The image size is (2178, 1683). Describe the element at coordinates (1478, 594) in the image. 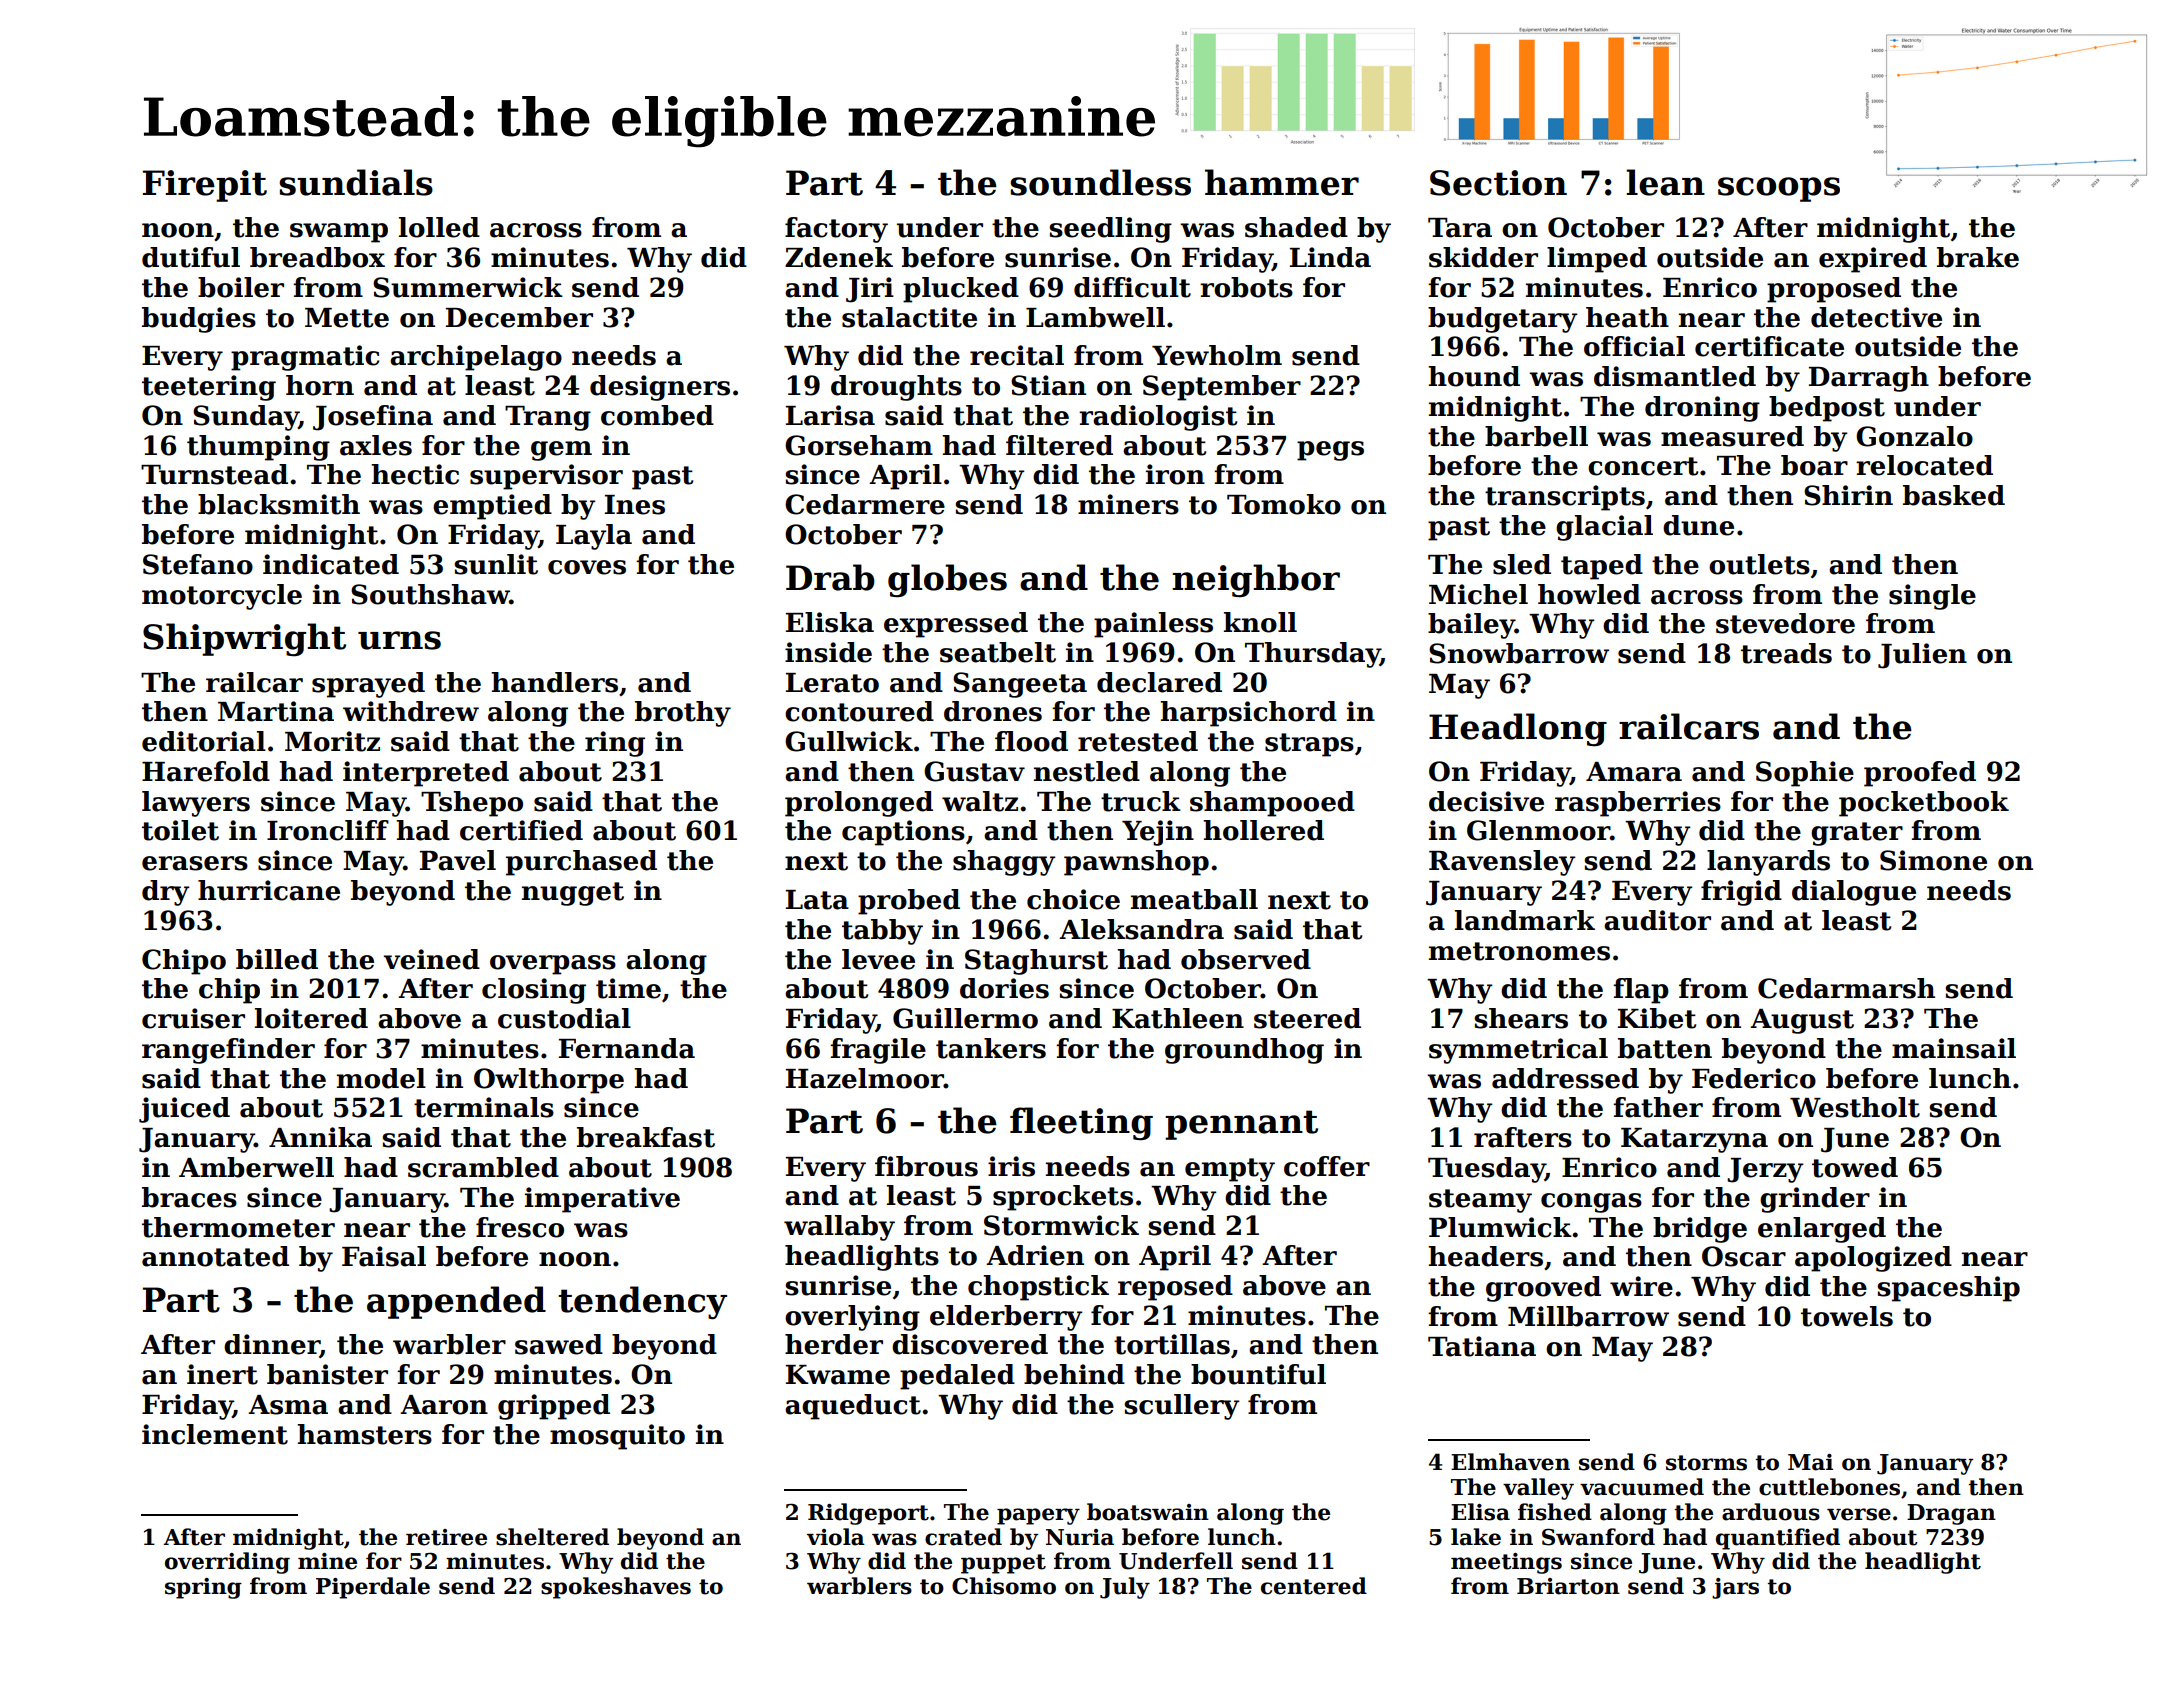

I see `Michel` at that location.
